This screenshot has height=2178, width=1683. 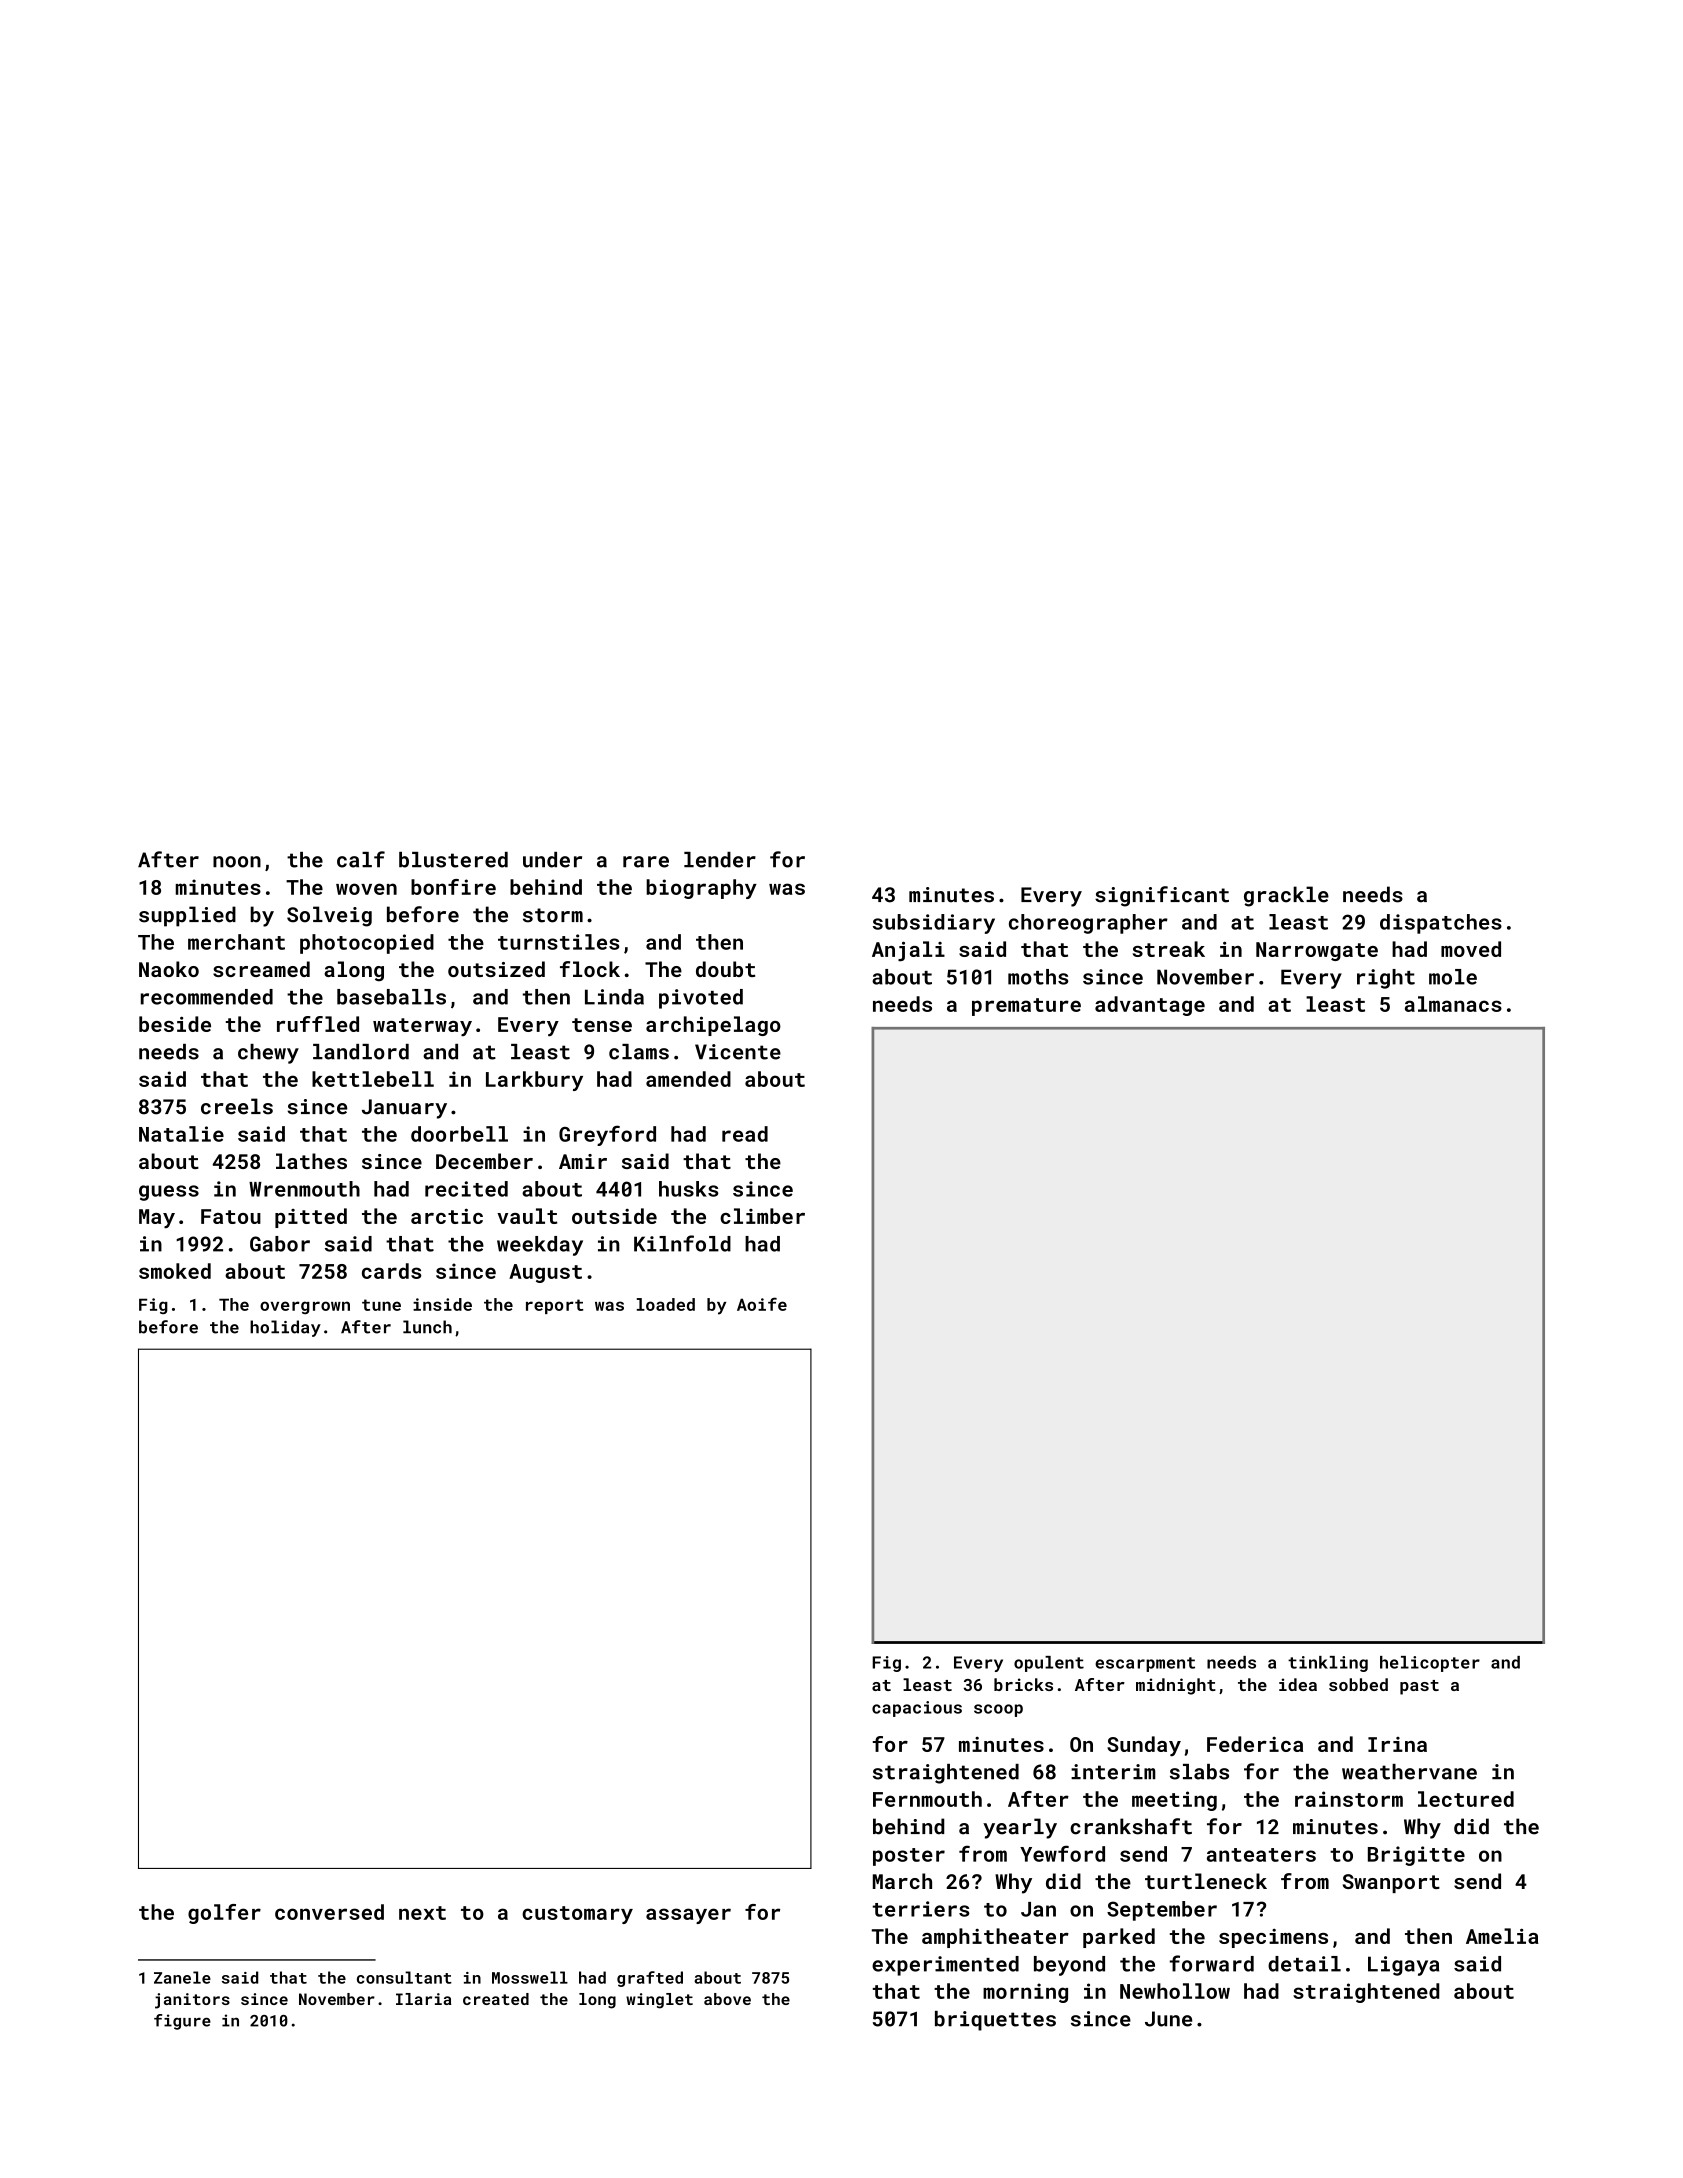 What do you see at coordinates (720, 860) in the screenshot?
I see `lender` at bounding box center [720, 860].
